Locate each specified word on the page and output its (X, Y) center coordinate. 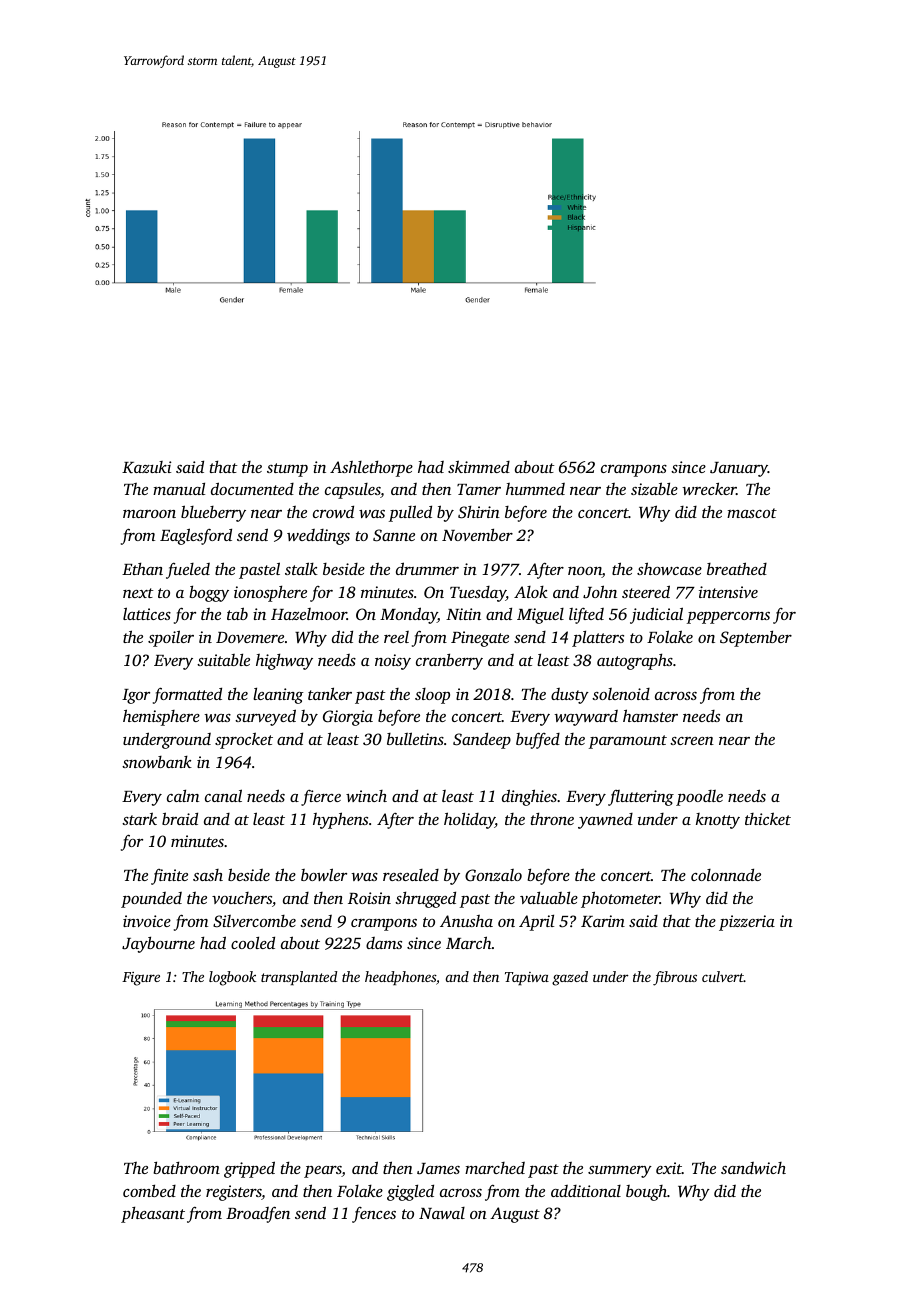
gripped (249, 1169)
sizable (654, 488)
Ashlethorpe (371, 469)
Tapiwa (527, 978)
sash (208, 875)
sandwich (753, 1168)
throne (552, 819)
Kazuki (146, 467)
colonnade (726, 874)
